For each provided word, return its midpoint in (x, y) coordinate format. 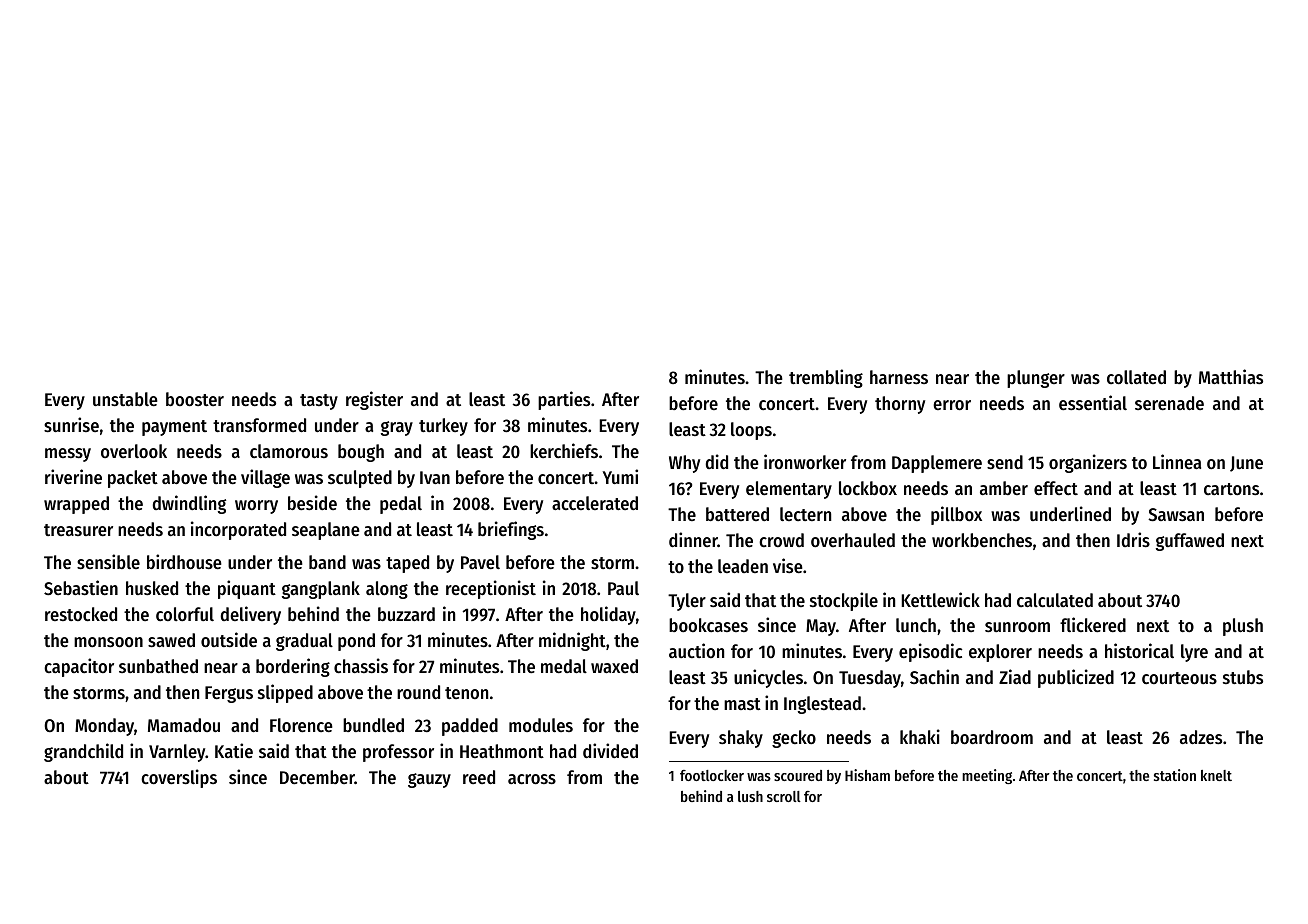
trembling (826, 378)
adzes (1201, 737)
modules (541, 725)
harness (899, 377)
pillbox (956, 515)
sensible (108, 561)
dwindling (189, 504)
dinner (693, 539)
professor (398, 753)
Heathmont (502, 751)
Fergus (229, 694)
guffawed (1190, 542)
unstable (125, 399)
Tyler (687, 602)
